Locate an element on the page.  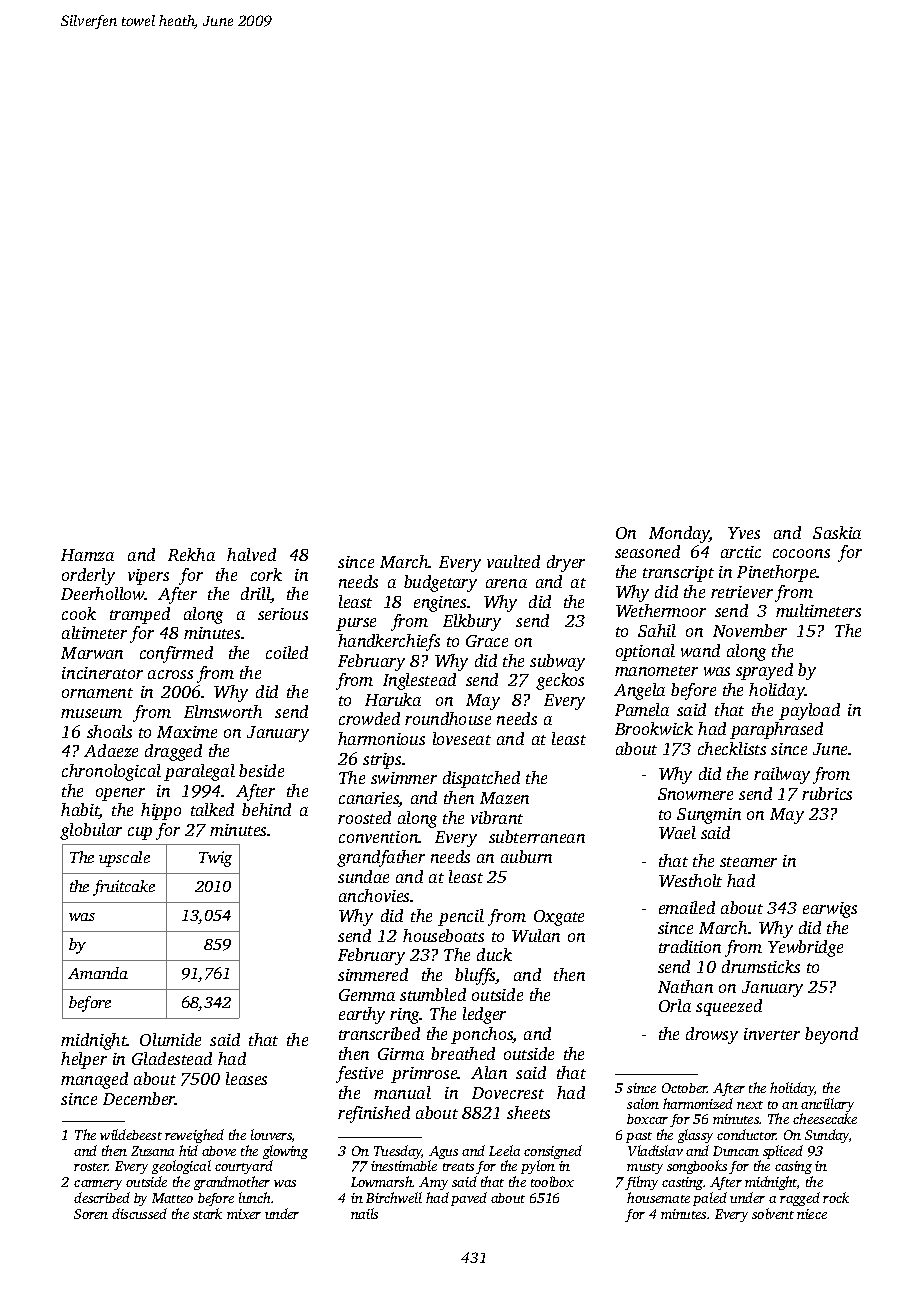
drowsy is located at coordinates (712, 1035).
